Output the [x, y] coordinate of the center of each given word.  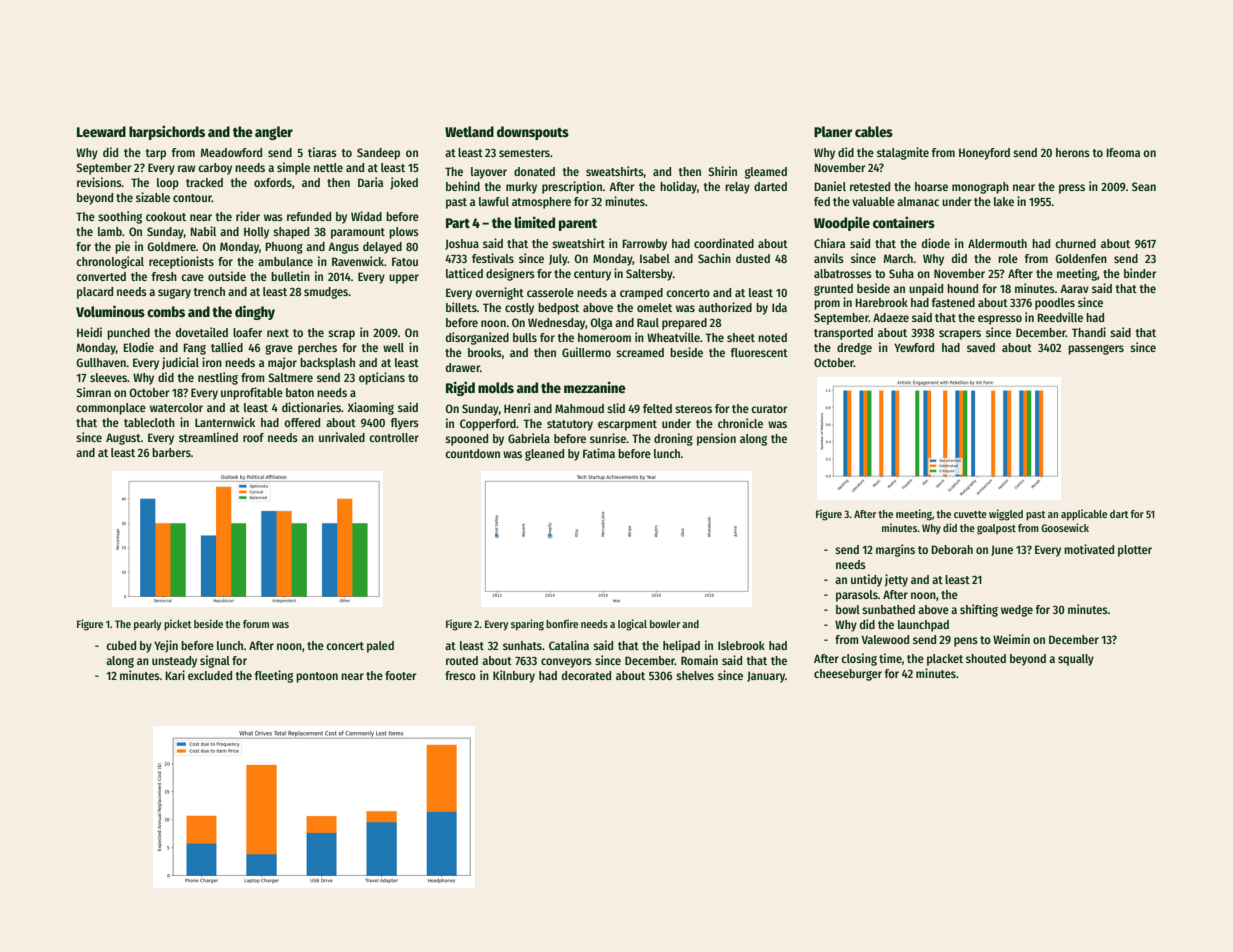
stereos [693, 409]
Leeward [101, 131]
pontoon [317, 677]
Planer [833, 131]
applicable [1084, 515]
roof [253, 437]
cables [874, 131]
